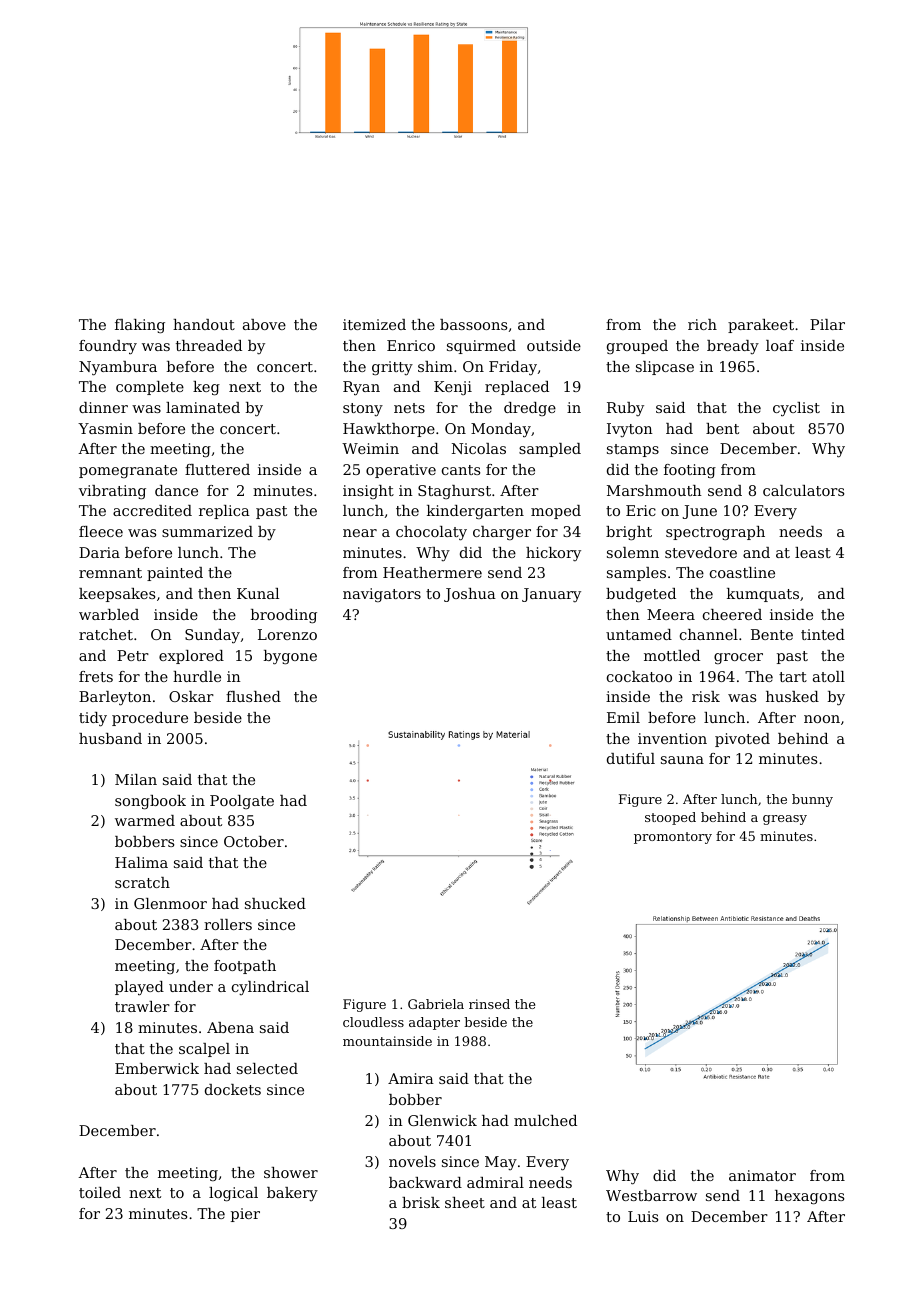  Describe the element at coordinates (267, 1068) in the screenshot. I see `selected` at that location.
